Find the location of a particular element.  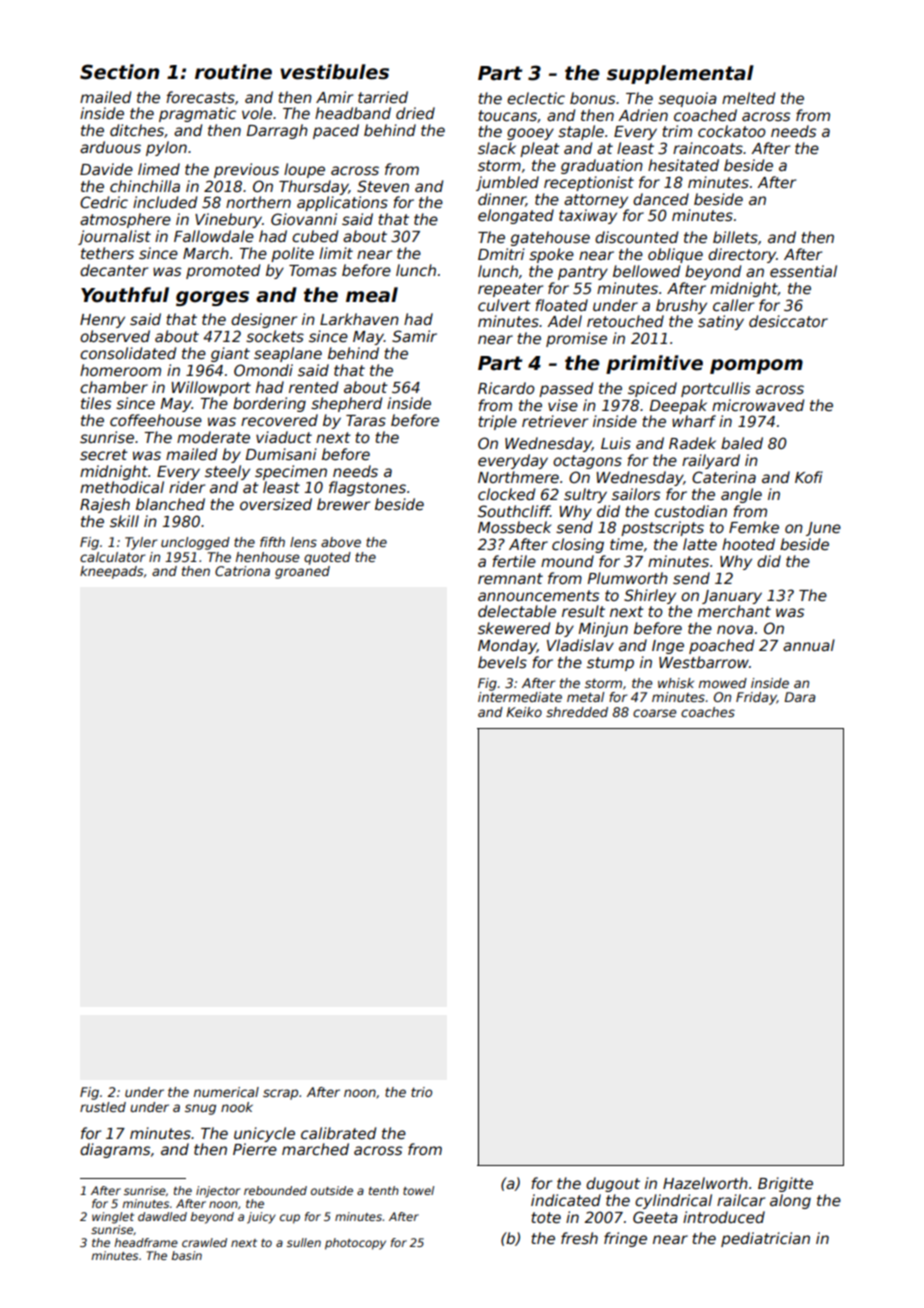

pragmatic is located at coordinates (197, 114).
